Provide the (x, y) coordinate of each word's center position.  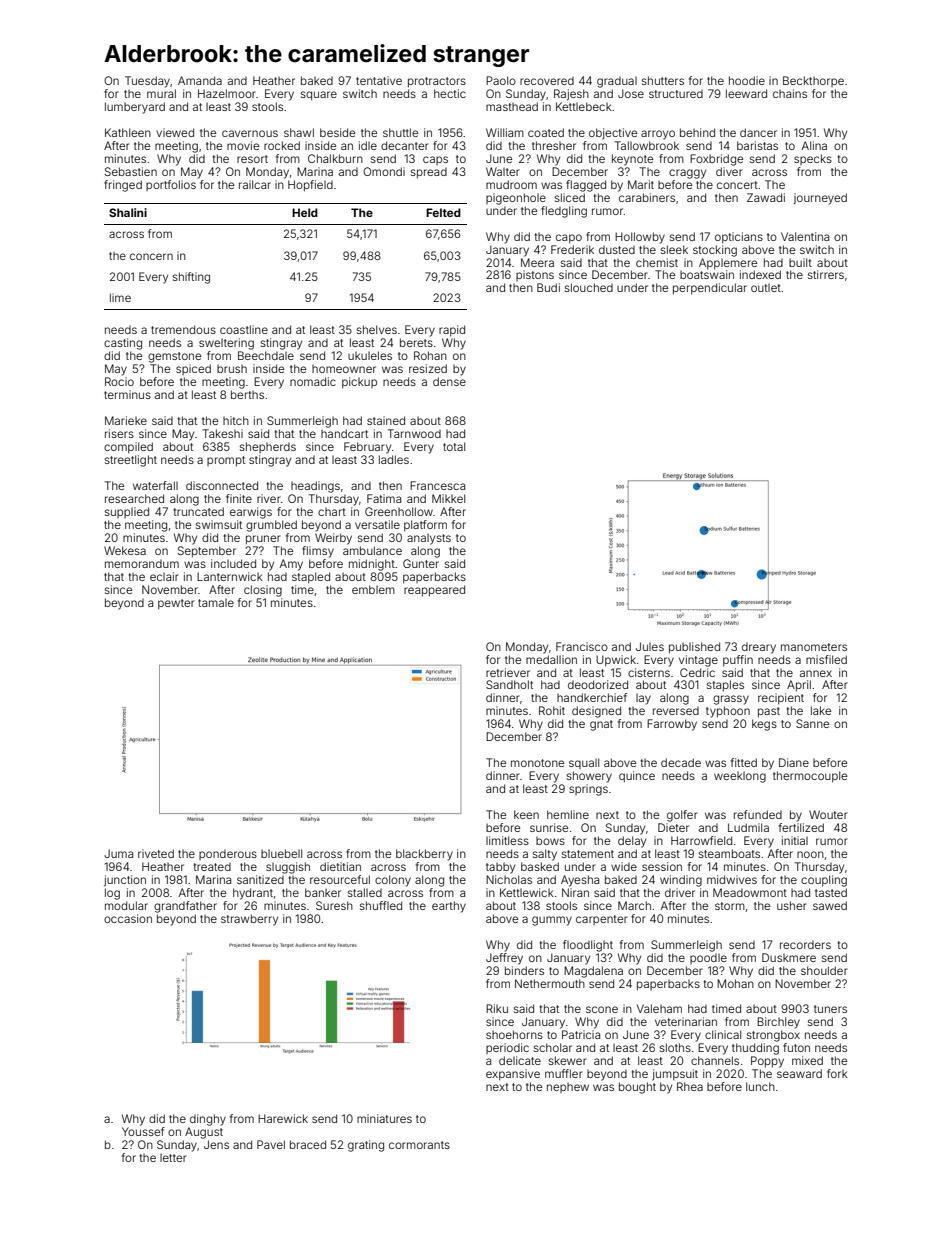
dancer (758, 132)
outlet (766, 288)
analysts (429, 539)
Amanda (200, 80)
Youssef (143, 1131)
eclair (164, 576)
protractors (437, 82)
